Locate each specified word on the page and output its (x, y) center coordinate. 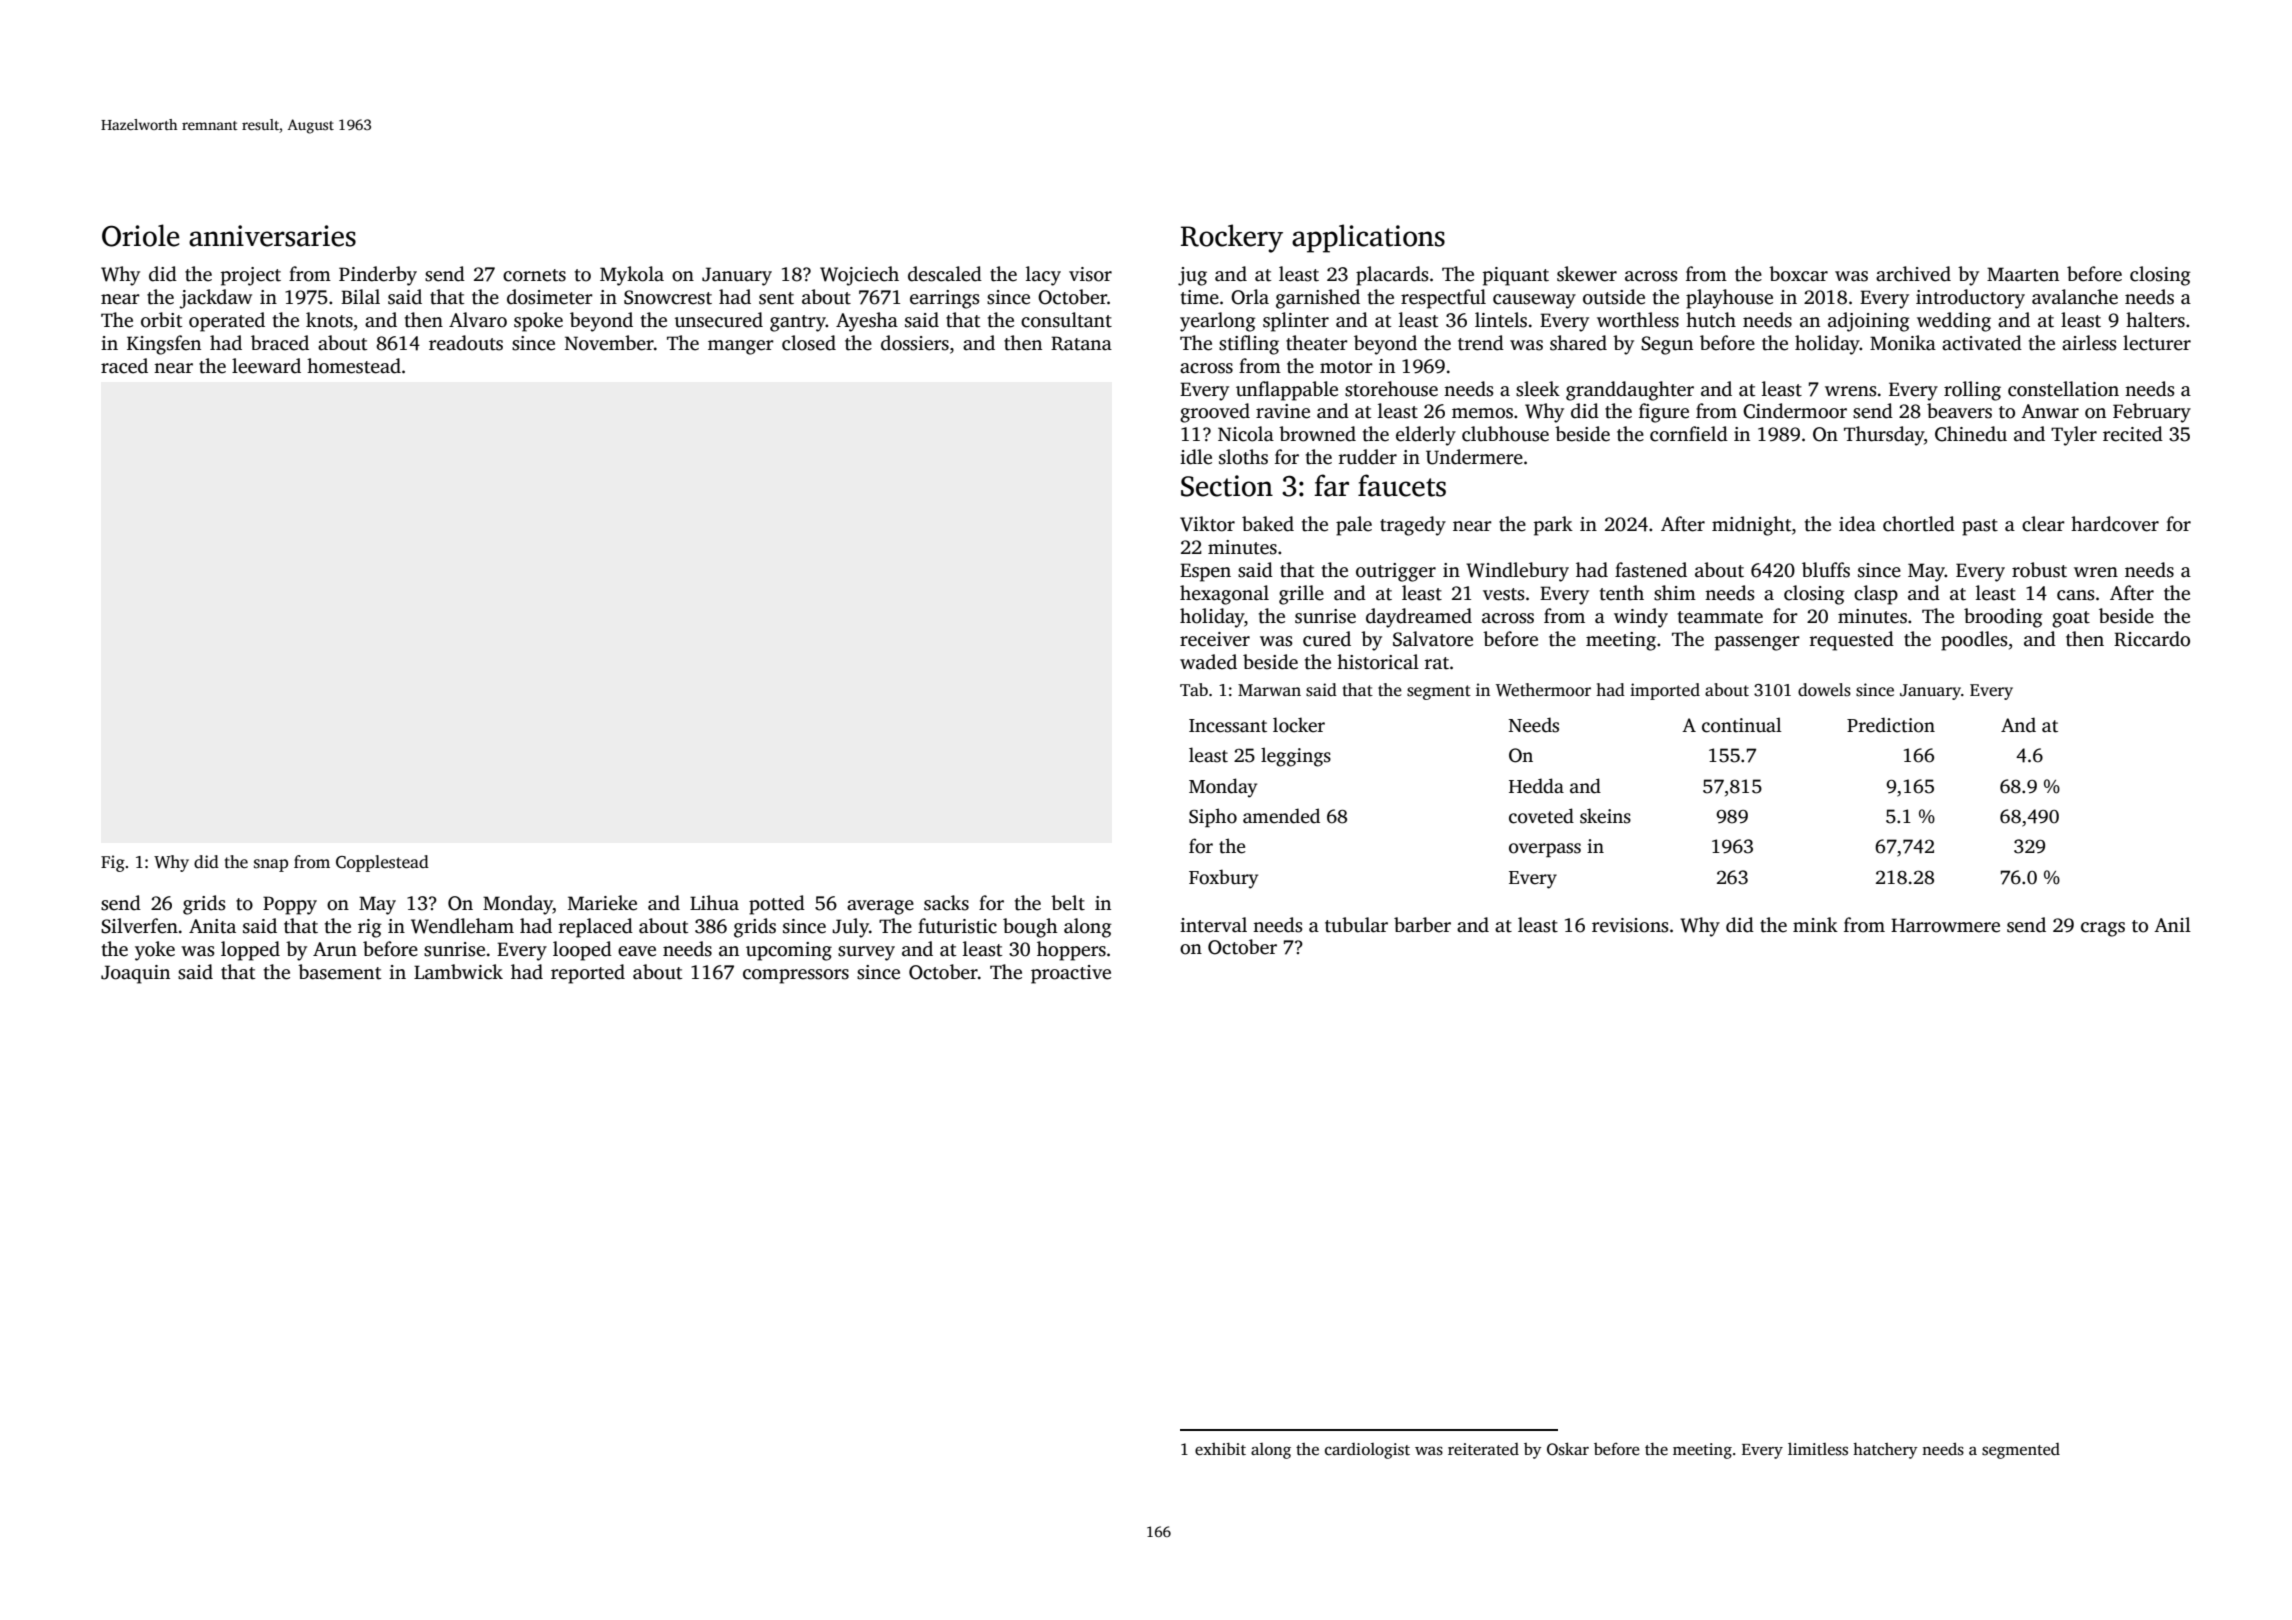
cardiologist (1367, 1451)
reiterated (1483, 1449)
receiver (1215, 639)
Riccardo (2152, 639)
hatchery (1885, 1451)
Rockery (1232, 238)
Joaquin (135, 974)
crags (2103, 929)
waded (1208, 662)
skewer (1587, 274)
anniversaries (272, 236)
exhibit (1220, 1449)
